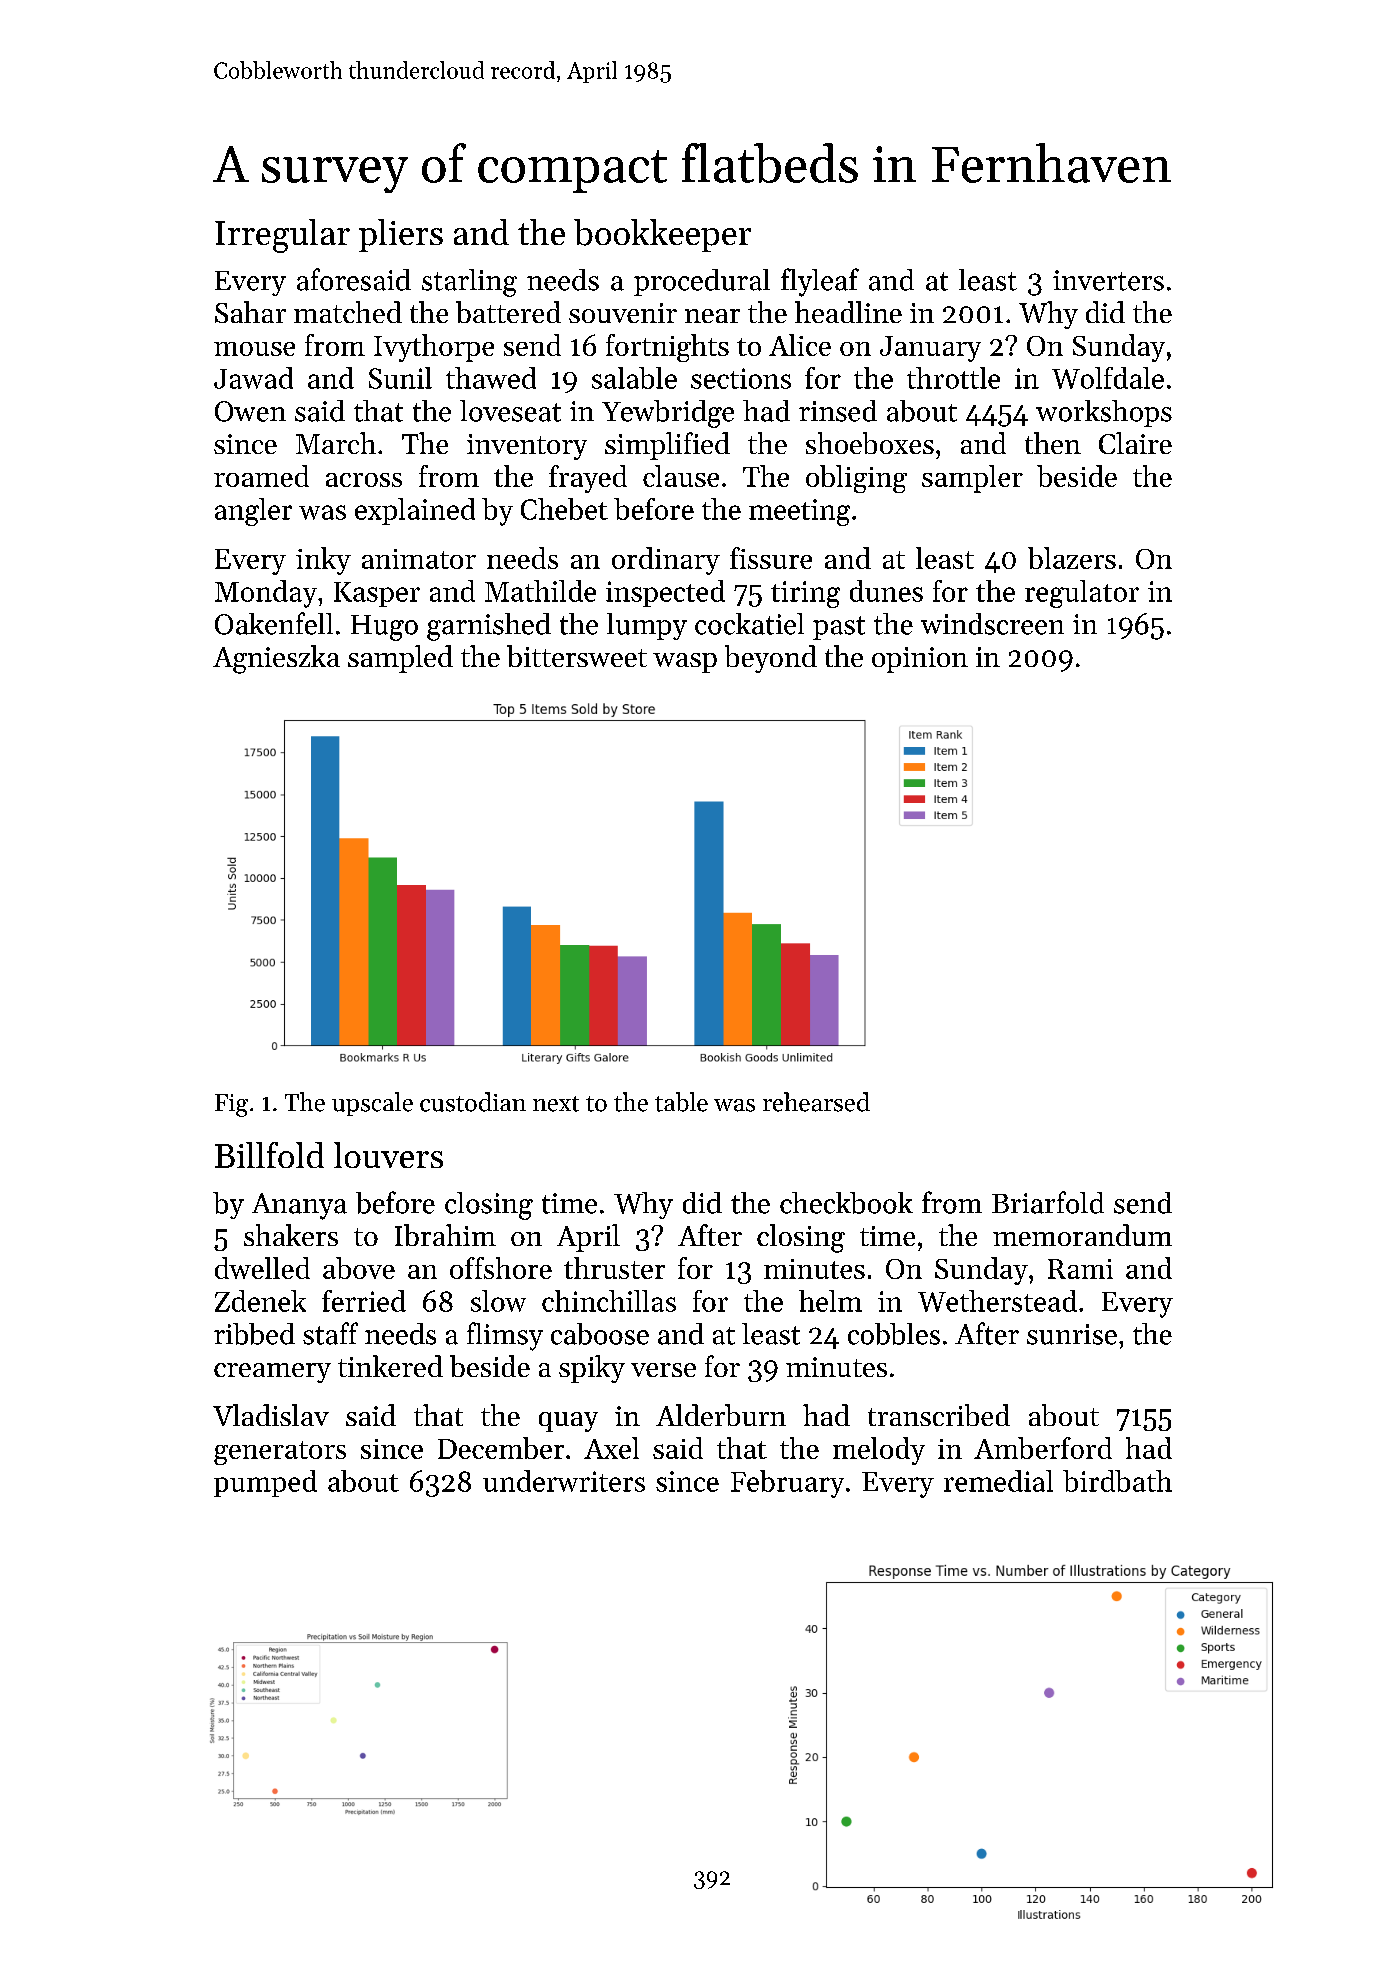  I want to click on sunrise, so click(1072, 1334).
